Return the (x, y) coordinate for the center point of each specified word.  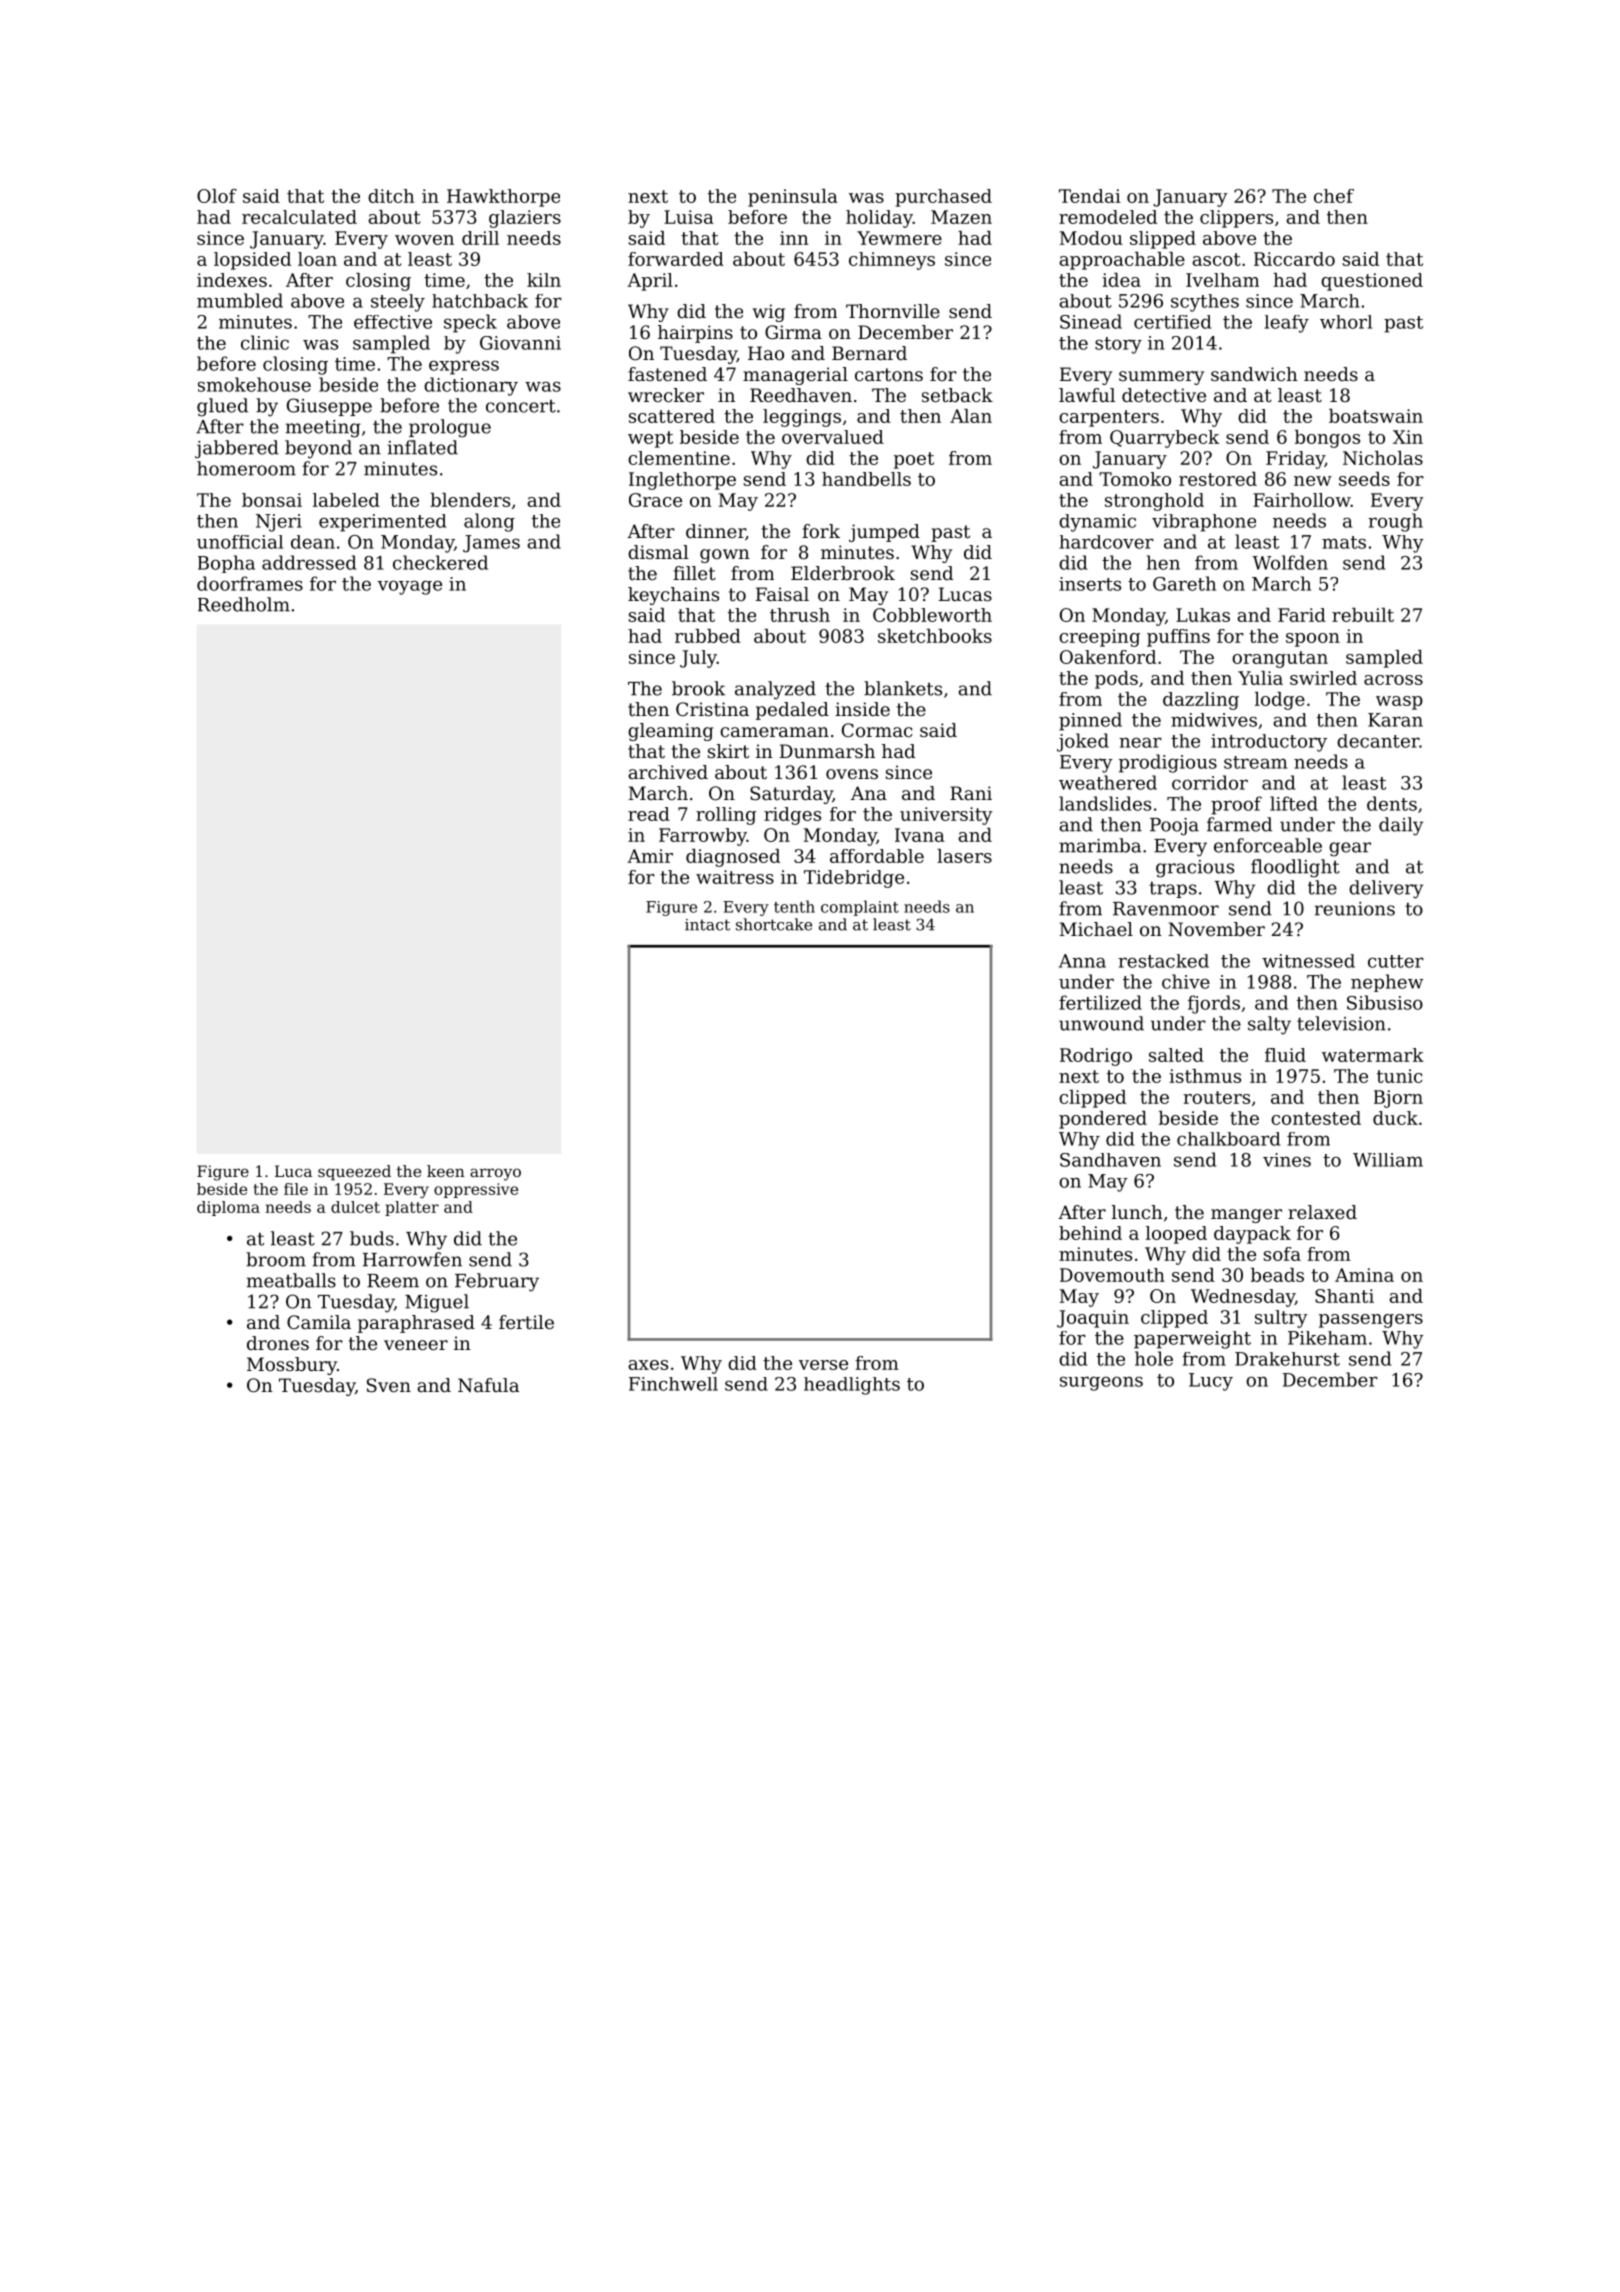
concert (521, 406)
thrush (800, 615)
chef (1334, 196)
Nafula (488, 1385)
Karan (1395, 720)
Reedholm (244, 604)
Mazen (961, 217)
